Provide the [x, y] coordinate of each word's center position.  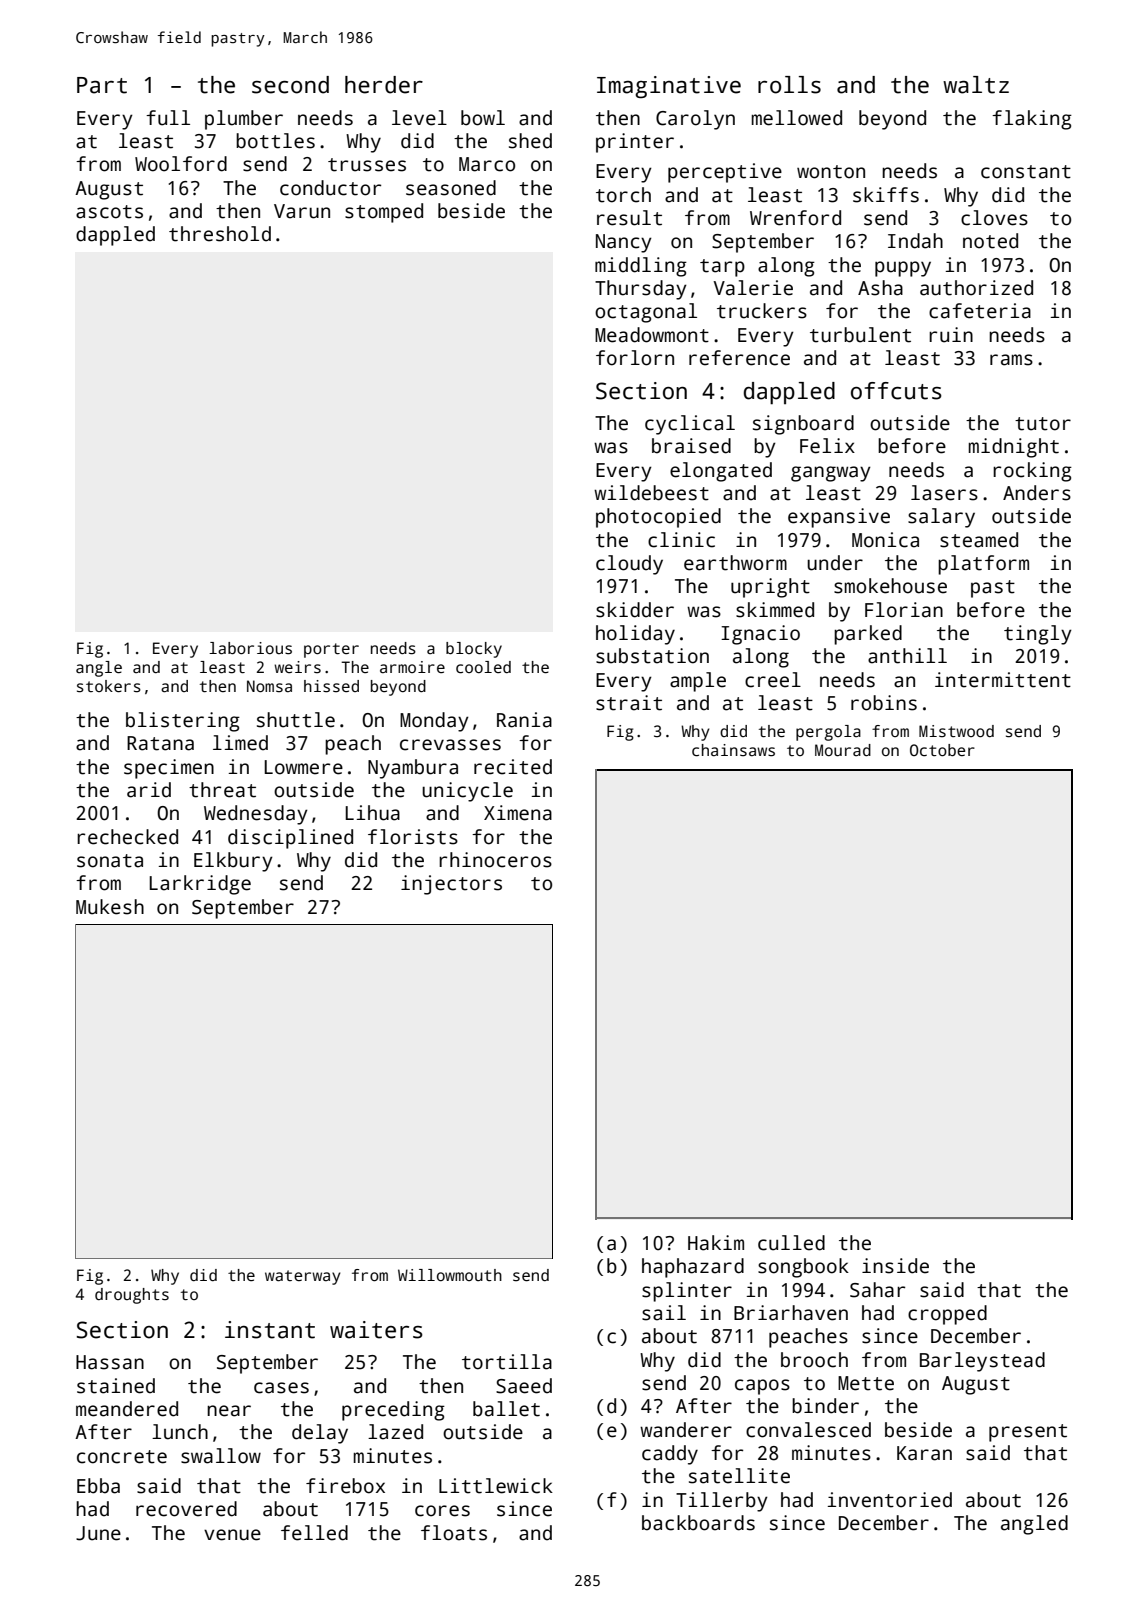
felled [314, 1533]
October [942, 750]
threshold [220, 234]
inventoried [890, 1500]
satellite [739, 1476]
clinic [681, 540]
